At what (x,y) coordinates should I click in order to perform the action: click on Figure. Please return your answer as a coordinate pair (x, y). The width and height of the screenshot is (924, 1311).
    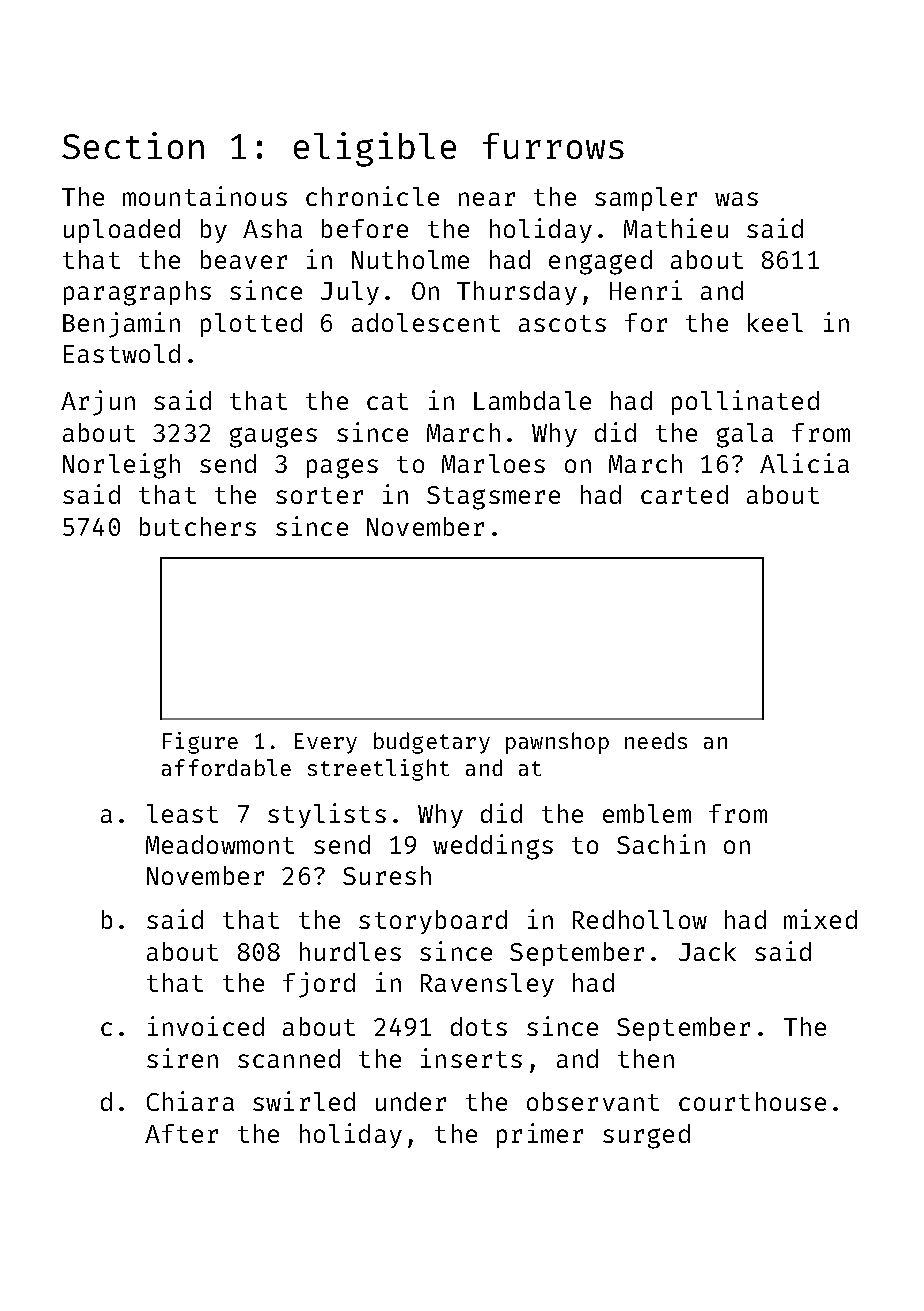
    Looking at the image, I should click on (200, 743).
